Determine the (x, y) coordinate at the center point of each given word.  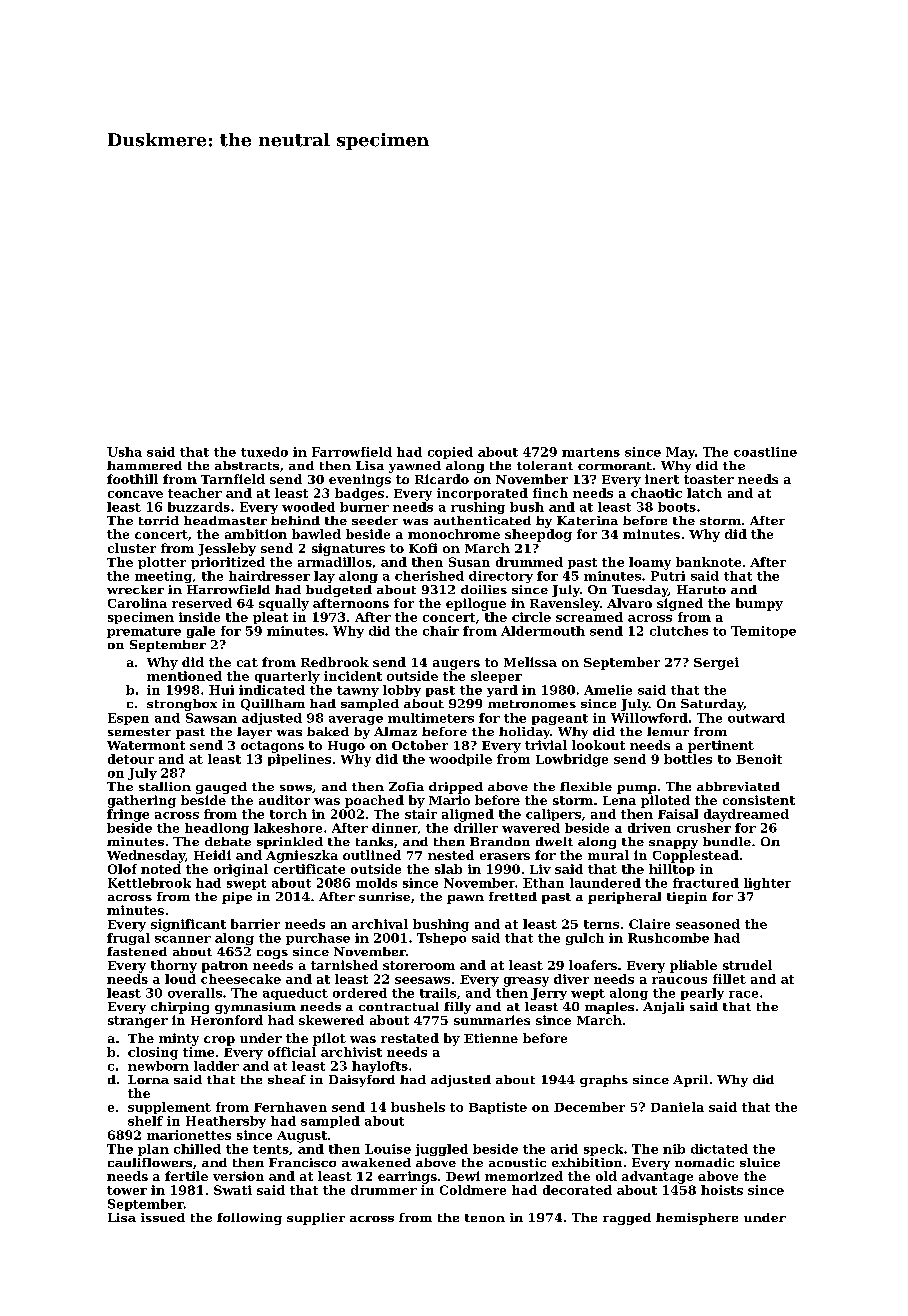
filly (457, 1008)
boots (677, 507)
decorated (577, 1190)
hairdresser (269, 576)
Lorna (148, 1079)
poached (374, 801)
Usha (124, 452)
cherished (429, 576)
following (249, 1219)
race (743, 994)
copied (450, 453)
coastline (765, 452)
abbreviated (738, 786)
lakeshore (288, 828)
